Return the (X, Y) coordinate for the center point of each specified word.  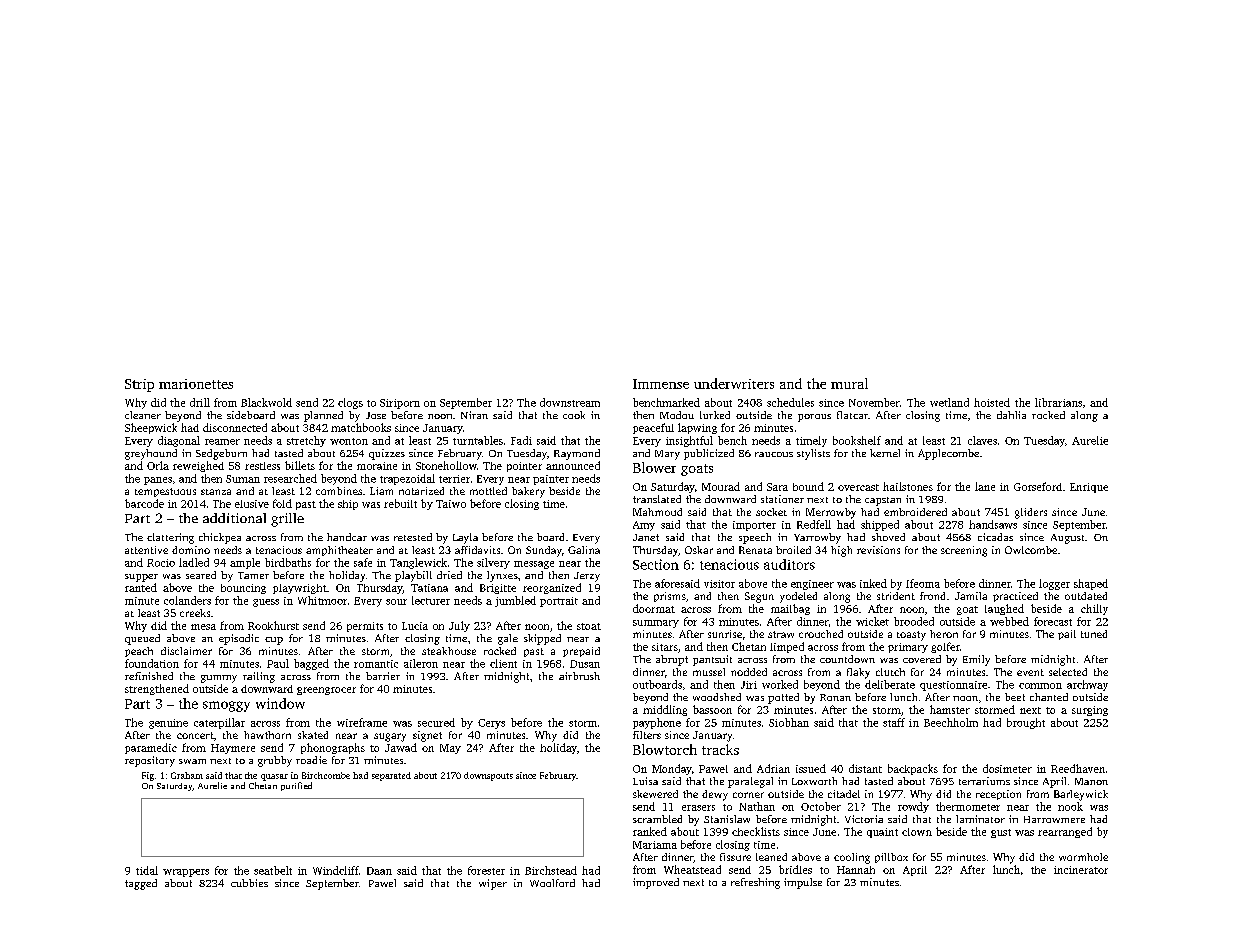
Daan (379, 871)
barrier (383, 676)
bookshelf (857, 440)
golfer (945, 647)
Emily (976, 660)
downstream (570, 402)
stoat (589, 626)
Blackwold (266, 402)
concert (195, 735)
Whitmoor (322, 600)
